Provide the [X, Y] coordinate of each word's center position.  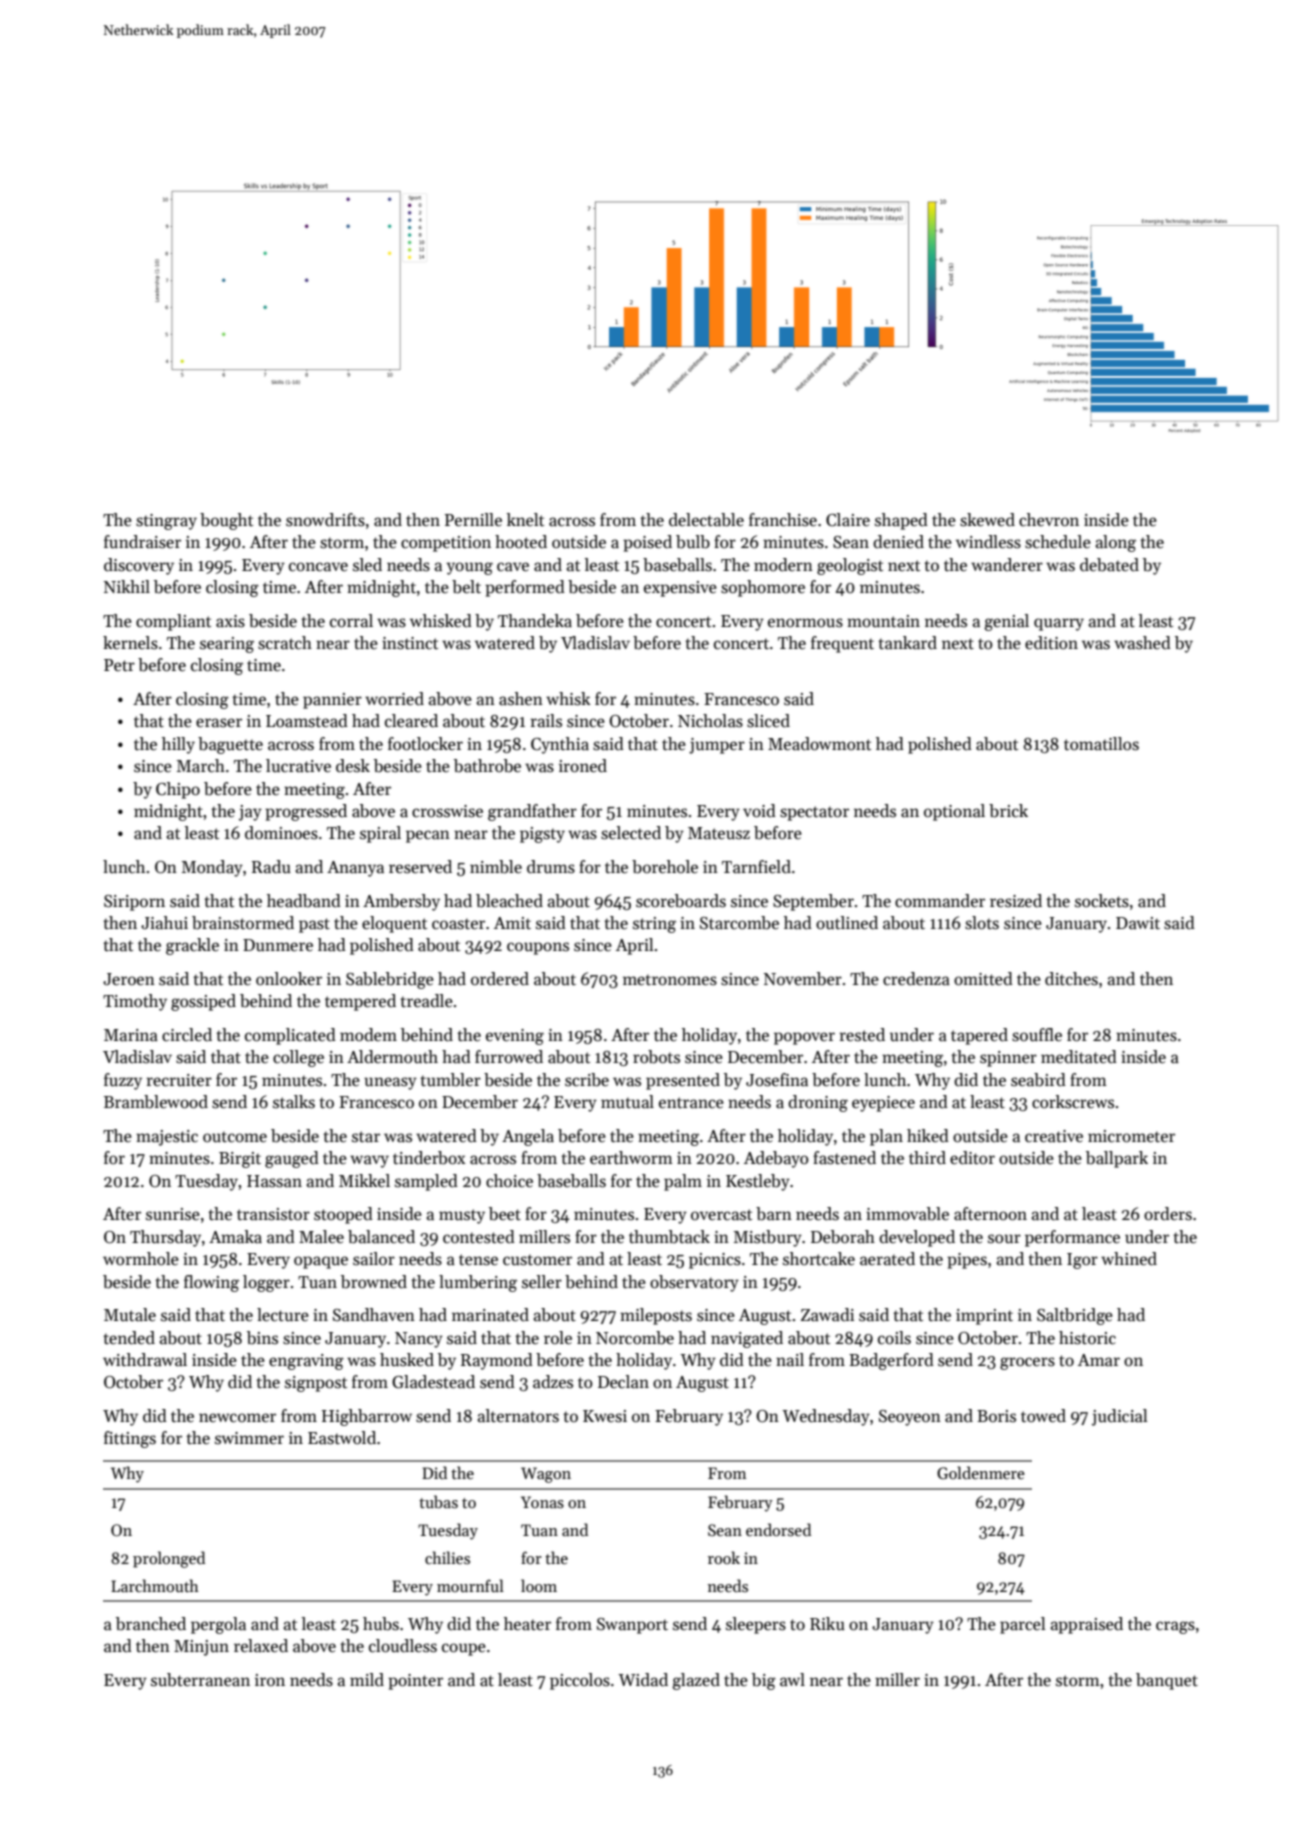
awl [792, 1680]
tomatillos [1101, 744]
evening [515, 1037]
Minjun [201, 1648]
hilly [178, 745]
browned [374, 1282]
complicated [290, 1036]
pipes [967, 1261]
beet [505, 1214]
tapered [979, 1036]
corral [351, 621]
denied [898, 542]
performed [525, 588]
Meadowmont [819, 744]
